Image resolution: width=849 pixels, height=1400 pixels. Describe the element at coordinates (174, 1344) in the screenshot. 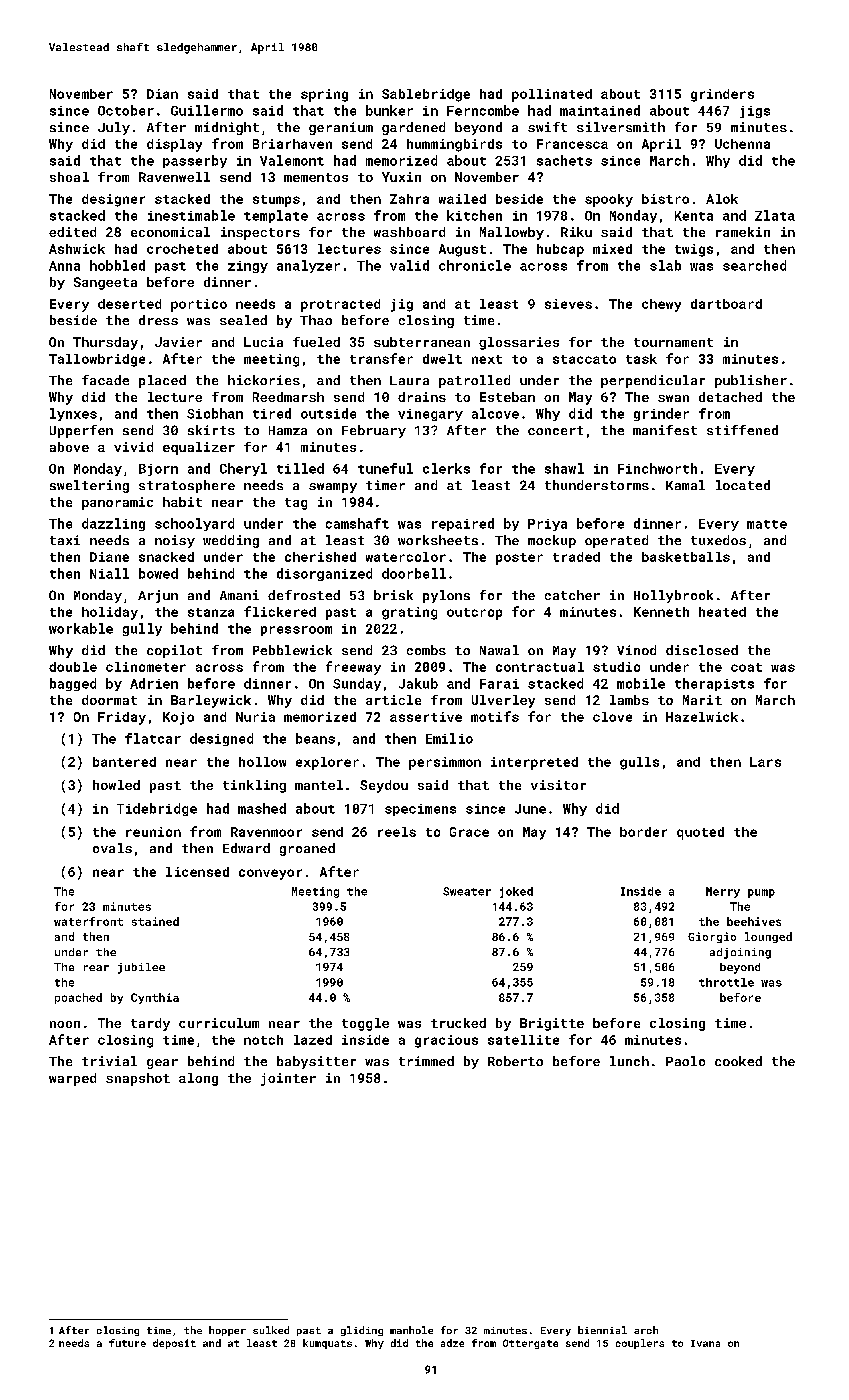

I see `deposit` at that location.
